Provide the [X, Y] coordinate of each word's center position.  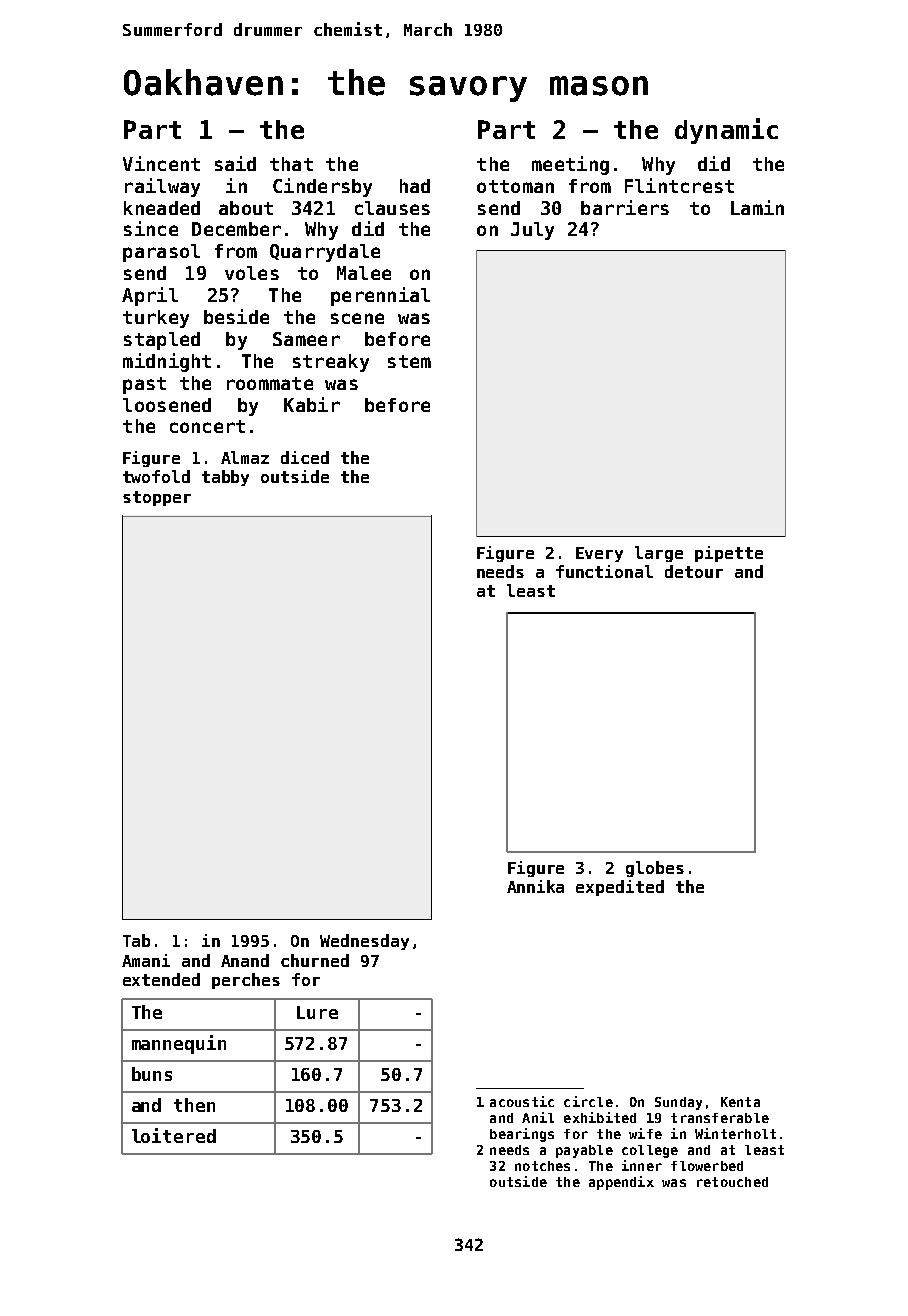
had [415, 186]
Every [599, 554]
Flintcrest [679, 185]
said [235, 163]
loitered [174, 1135]
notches [542, 1166]
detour [694, 571]
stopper [157, 498]
